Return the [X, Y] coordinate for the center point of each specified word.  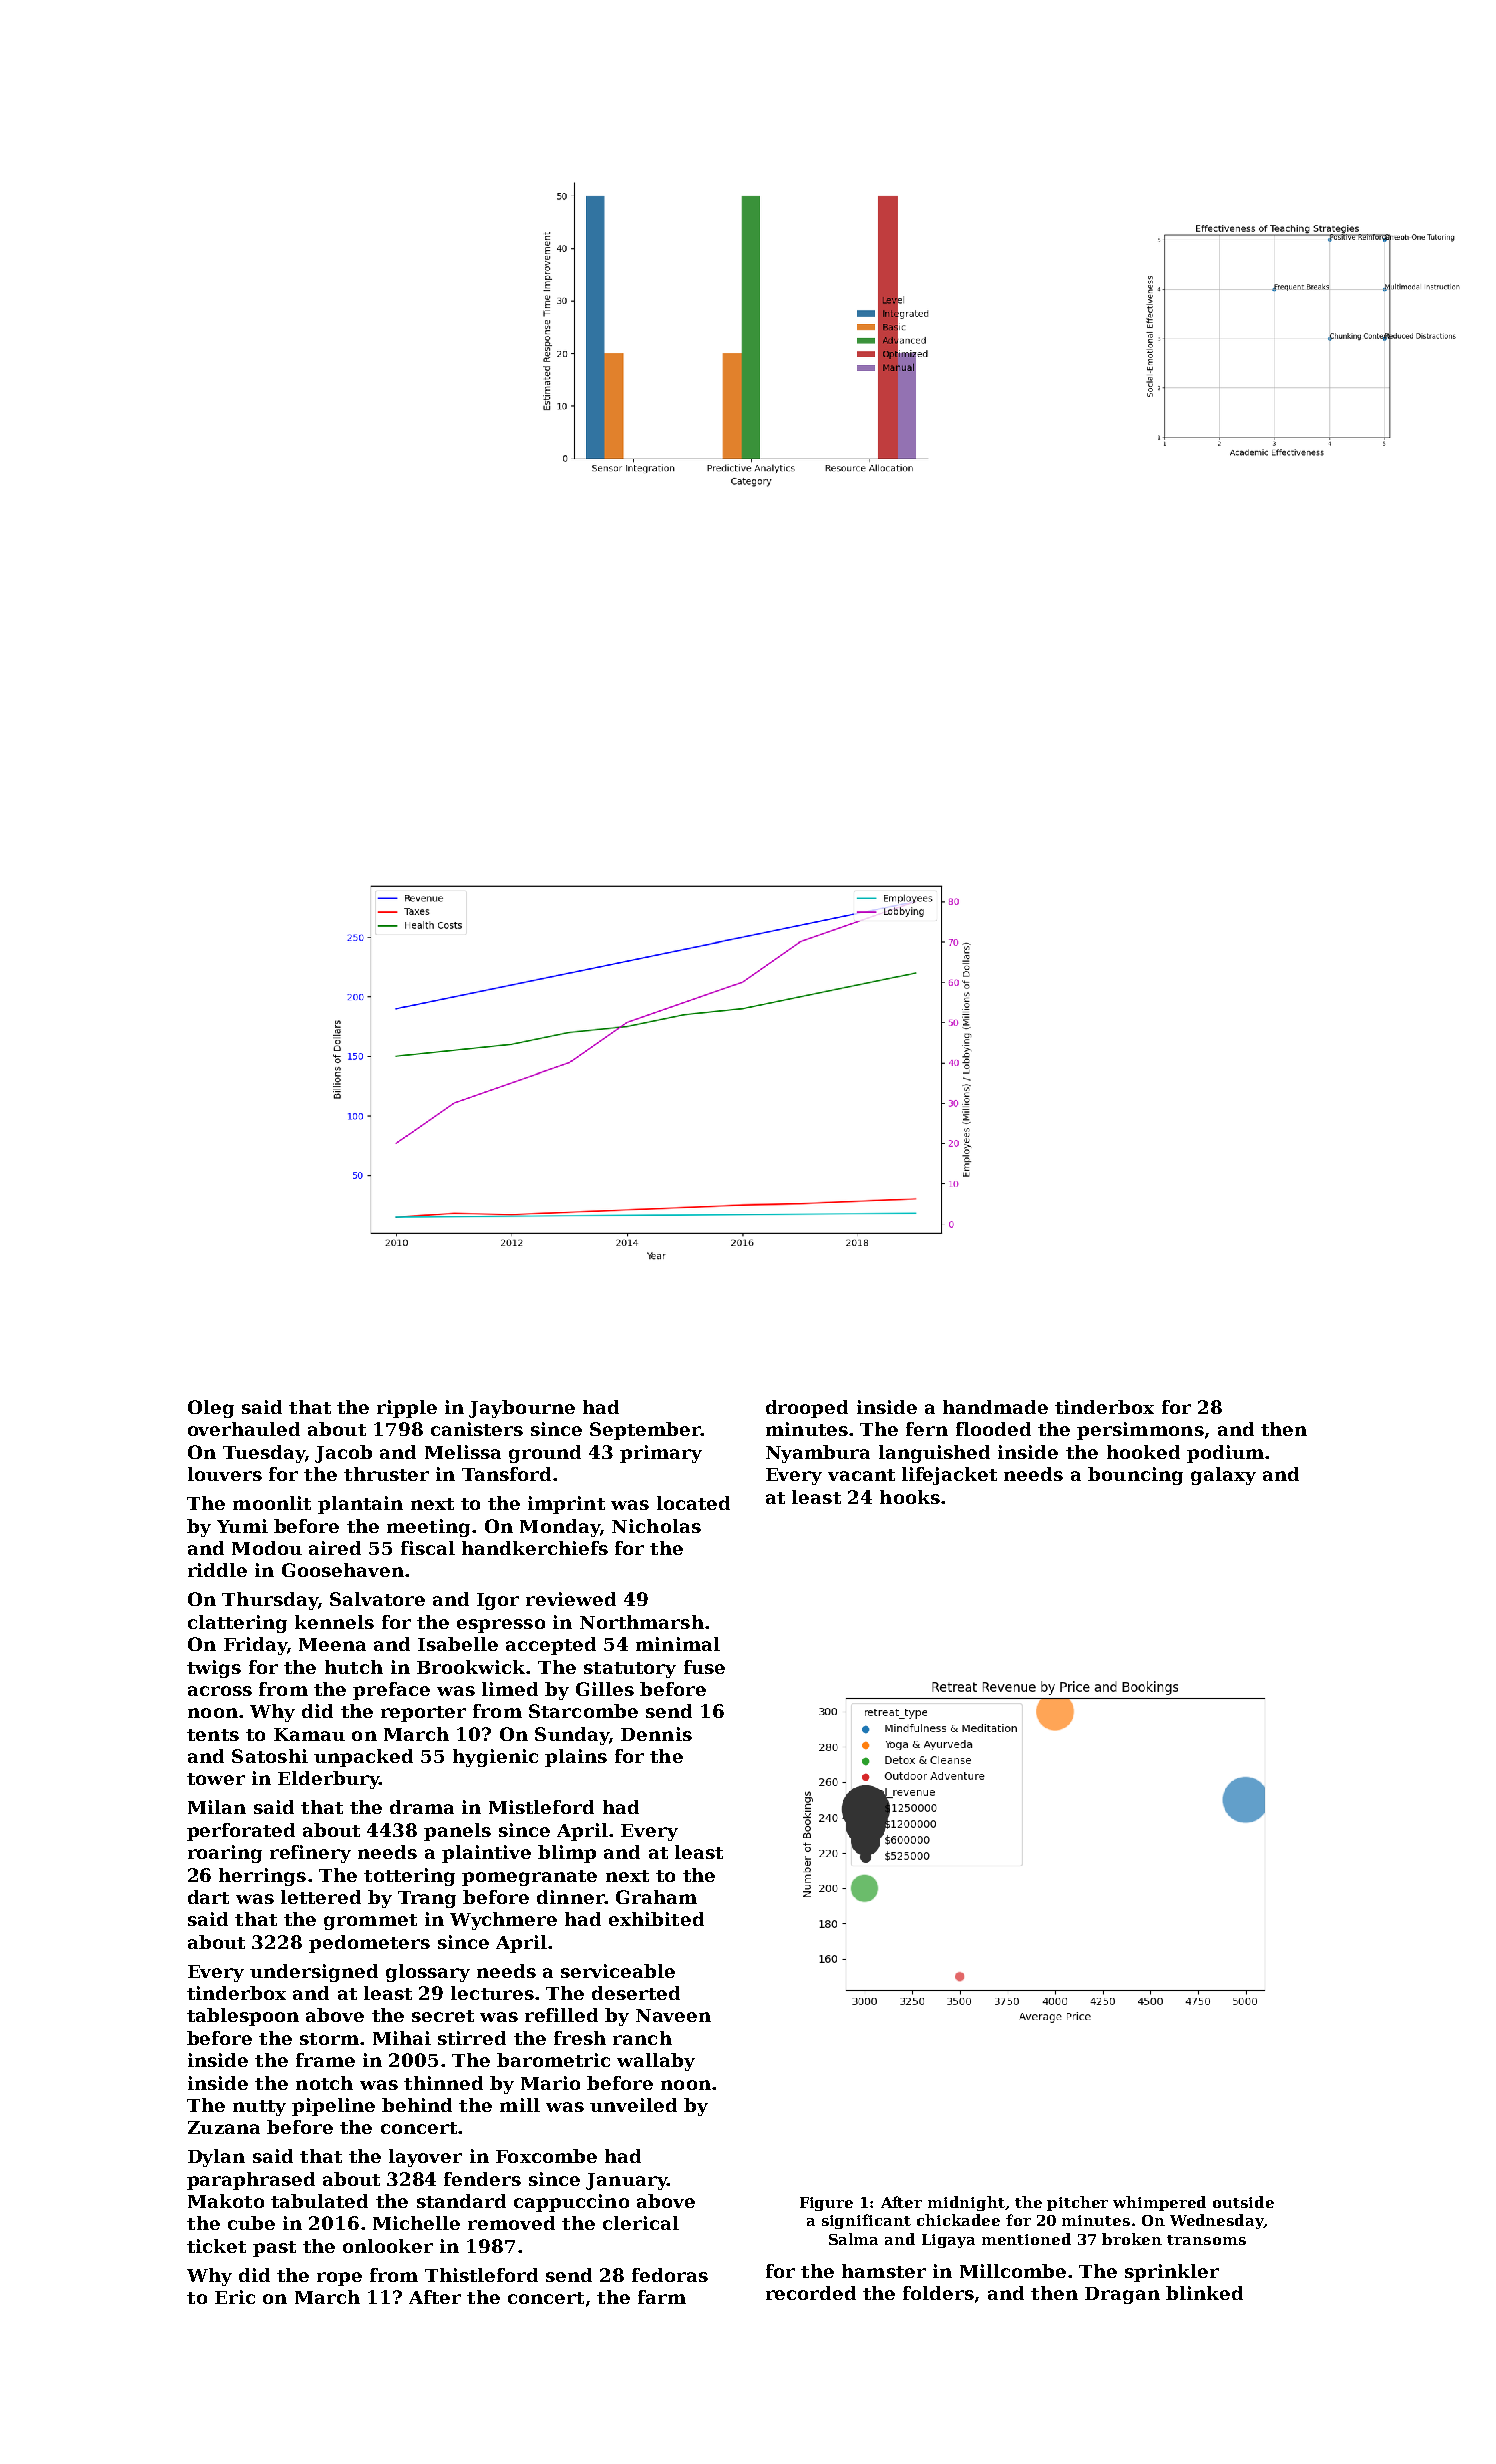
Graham [656, 1897]
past [274, 2249]
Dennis [656, 1734]
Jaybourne [522, 1409]
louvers [225, 1474]
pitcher [1077, 2203]
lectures [492, 1993]
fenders [482, 2179]
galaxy [1223, 1476]
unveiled [633, 2105]
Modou [267, 1548]
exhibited [656, 1919]
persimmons [1140, 1431]
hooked [1143, 1452]
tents [213, 1735]
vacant [861, 1475]
